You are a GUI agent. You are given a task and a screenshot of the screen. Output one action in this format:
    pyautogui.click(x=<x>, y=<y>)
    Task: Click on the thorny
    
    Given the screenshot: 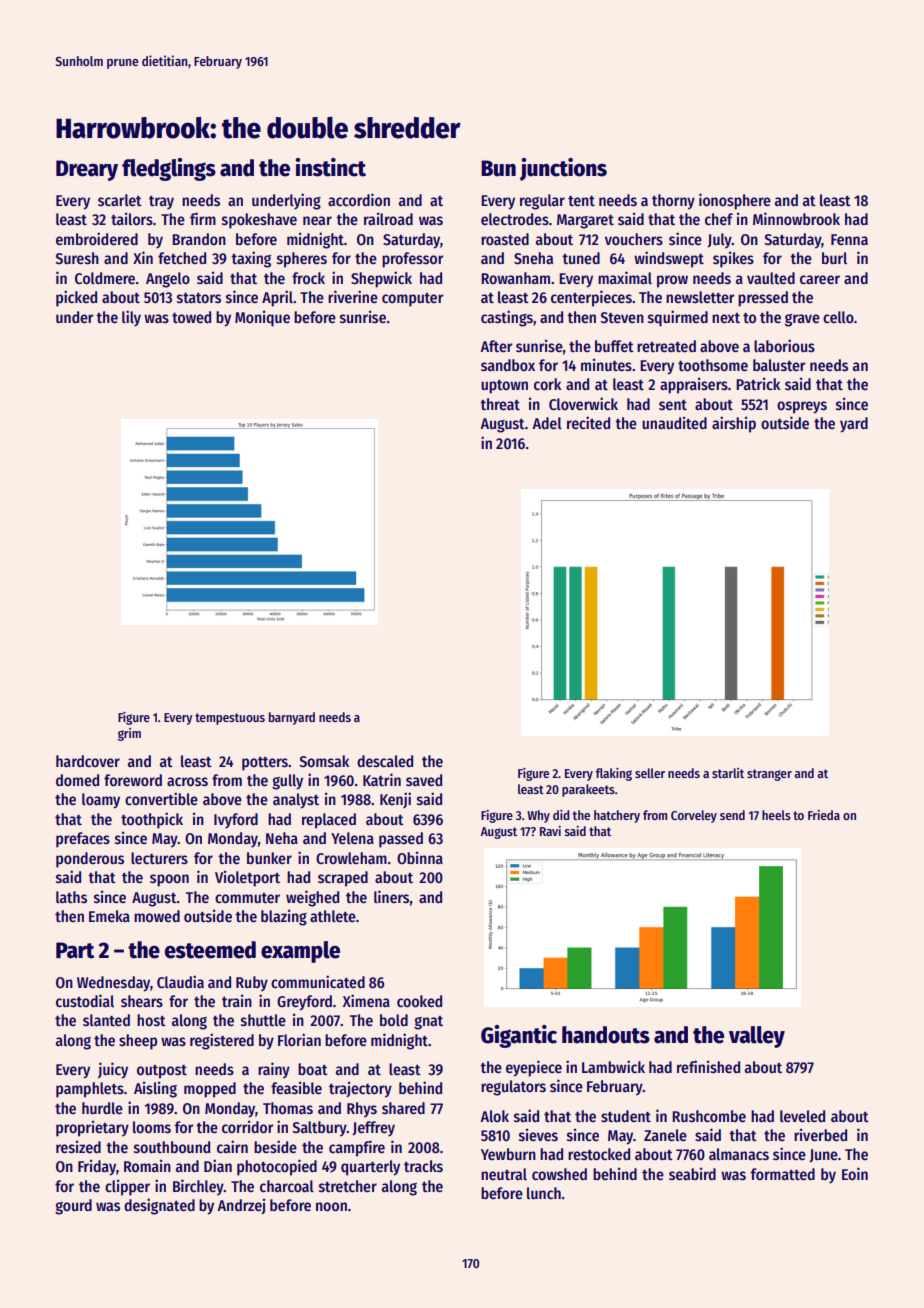 What is the action you would take?
    pyautogui.click(x=673, y=202)
